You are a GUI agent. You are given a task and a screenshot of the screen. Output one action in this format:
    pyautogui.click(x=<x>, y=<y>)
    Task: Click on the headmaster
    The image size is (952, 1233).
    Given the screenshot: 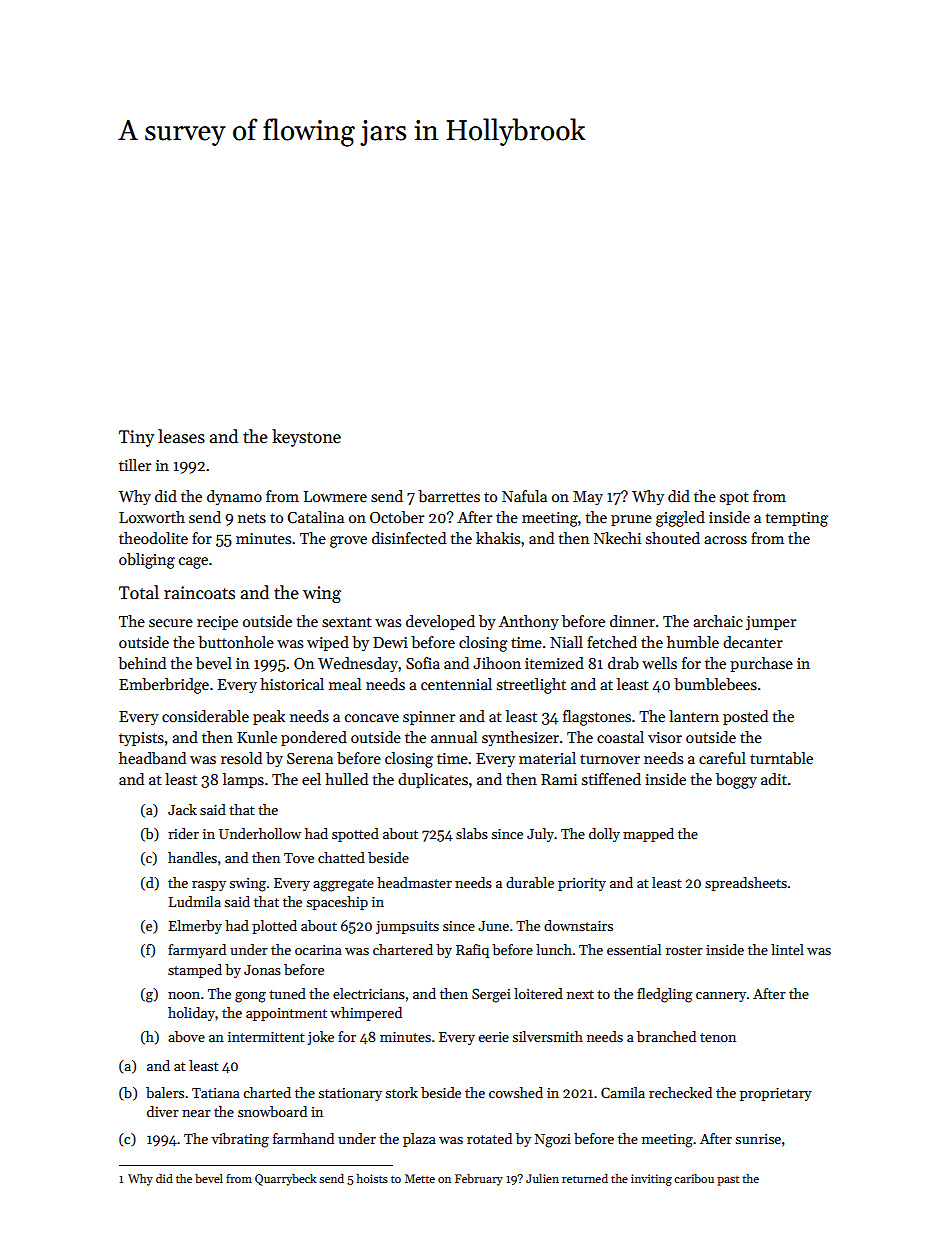 What is the action you would take?
    pyautogui.click(x=414, y=882)
